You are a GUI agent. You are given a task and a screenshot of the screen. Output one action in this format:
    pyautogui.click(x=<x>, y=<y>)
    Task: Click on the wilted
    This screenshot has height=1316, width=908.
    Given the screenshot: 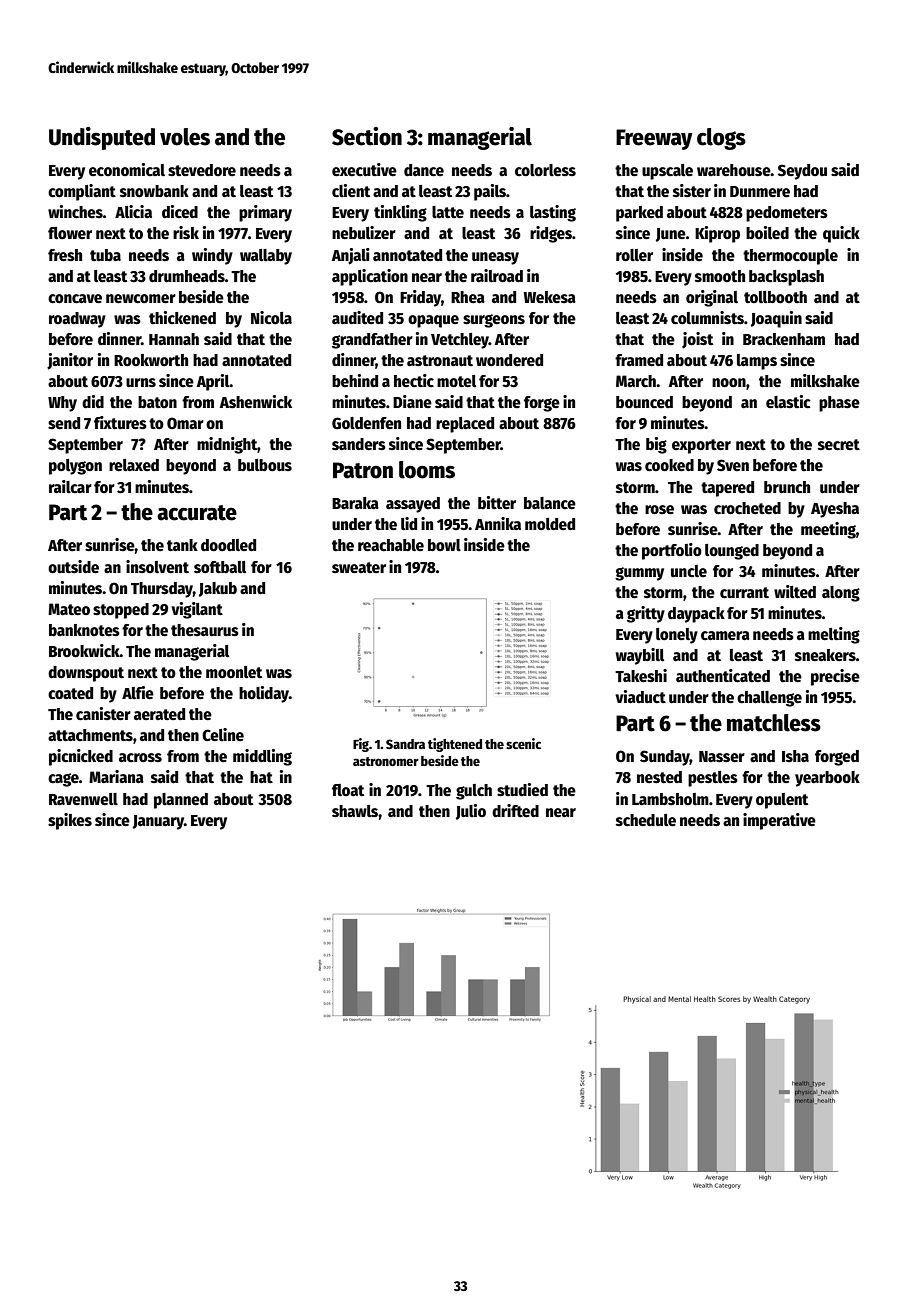 What is the action you would take?
    pyautogui.click(x=795, y=591)
